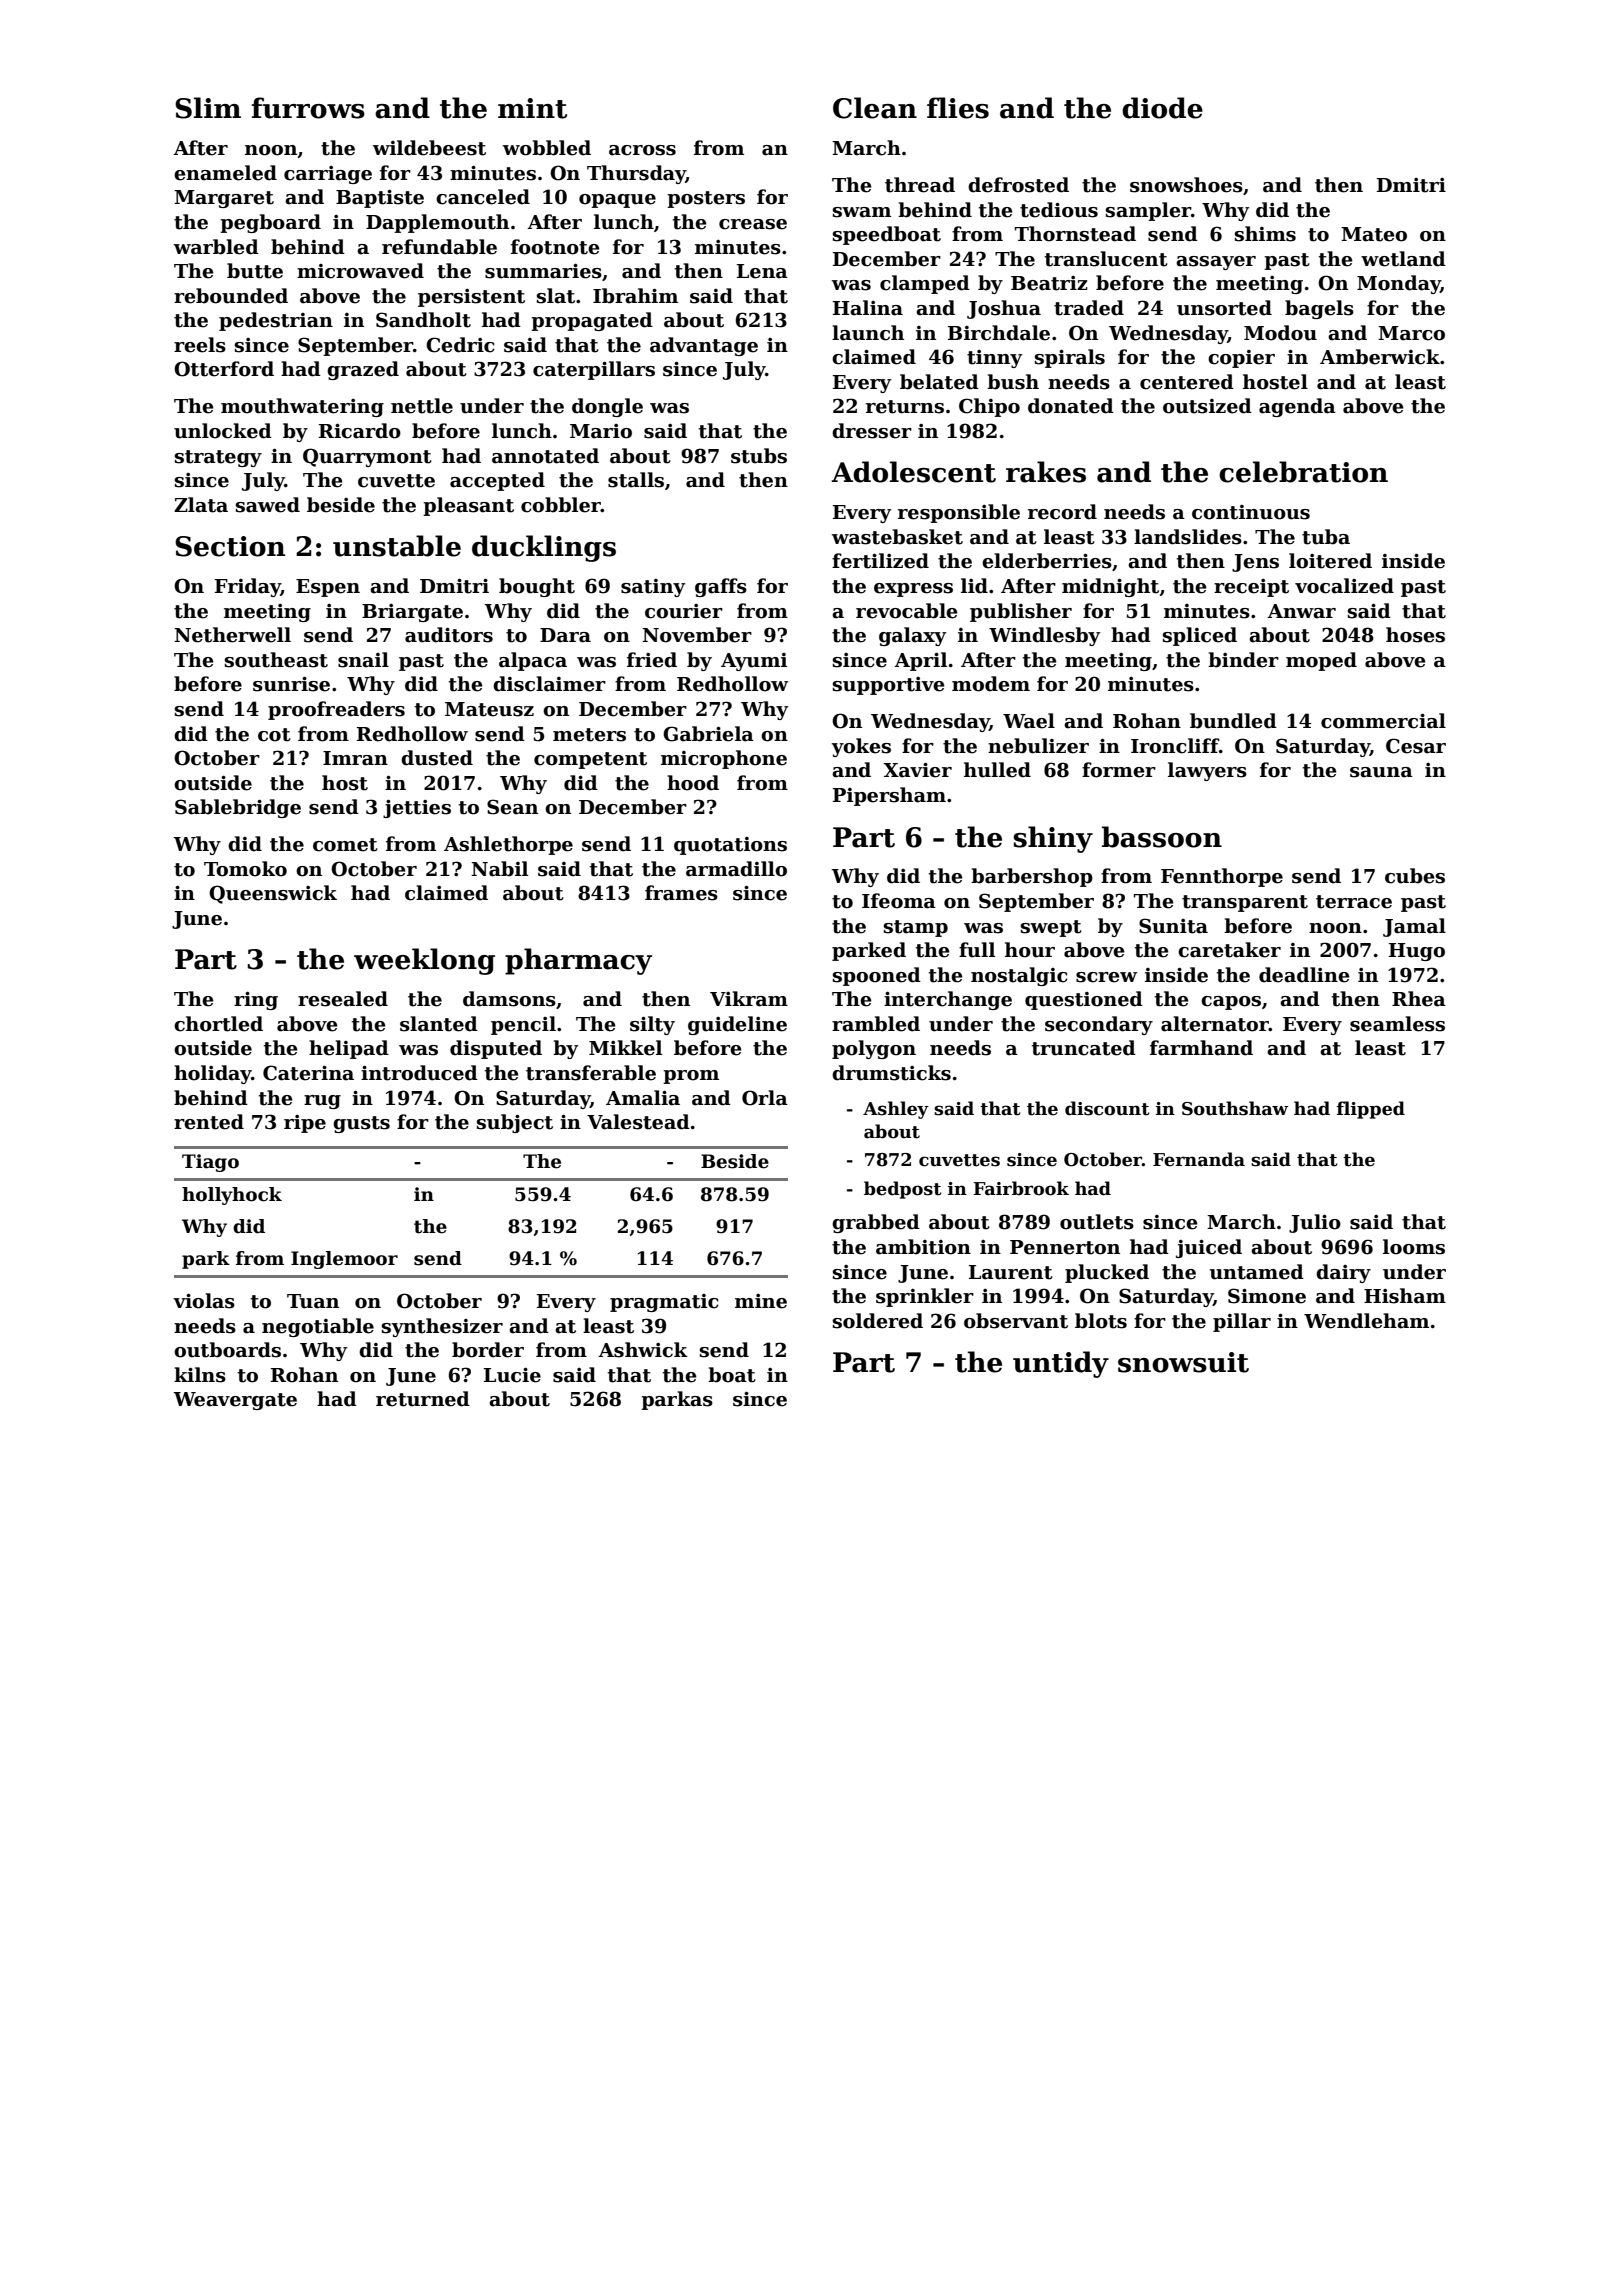  I want to click on yokes, so click(861, 747).
